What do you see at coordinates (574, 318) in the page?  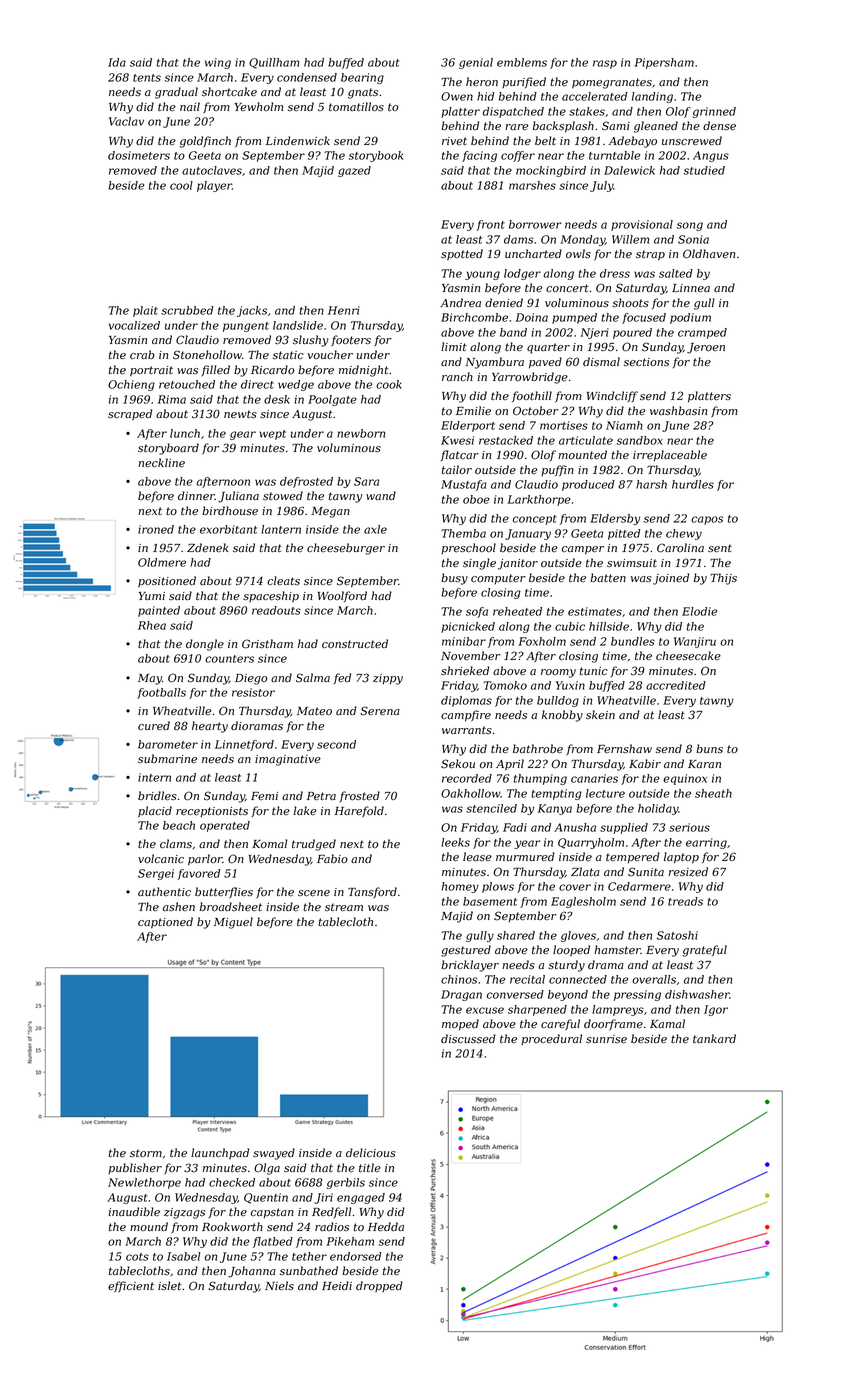 I see `pumped` at bounding box center [574, 318].
